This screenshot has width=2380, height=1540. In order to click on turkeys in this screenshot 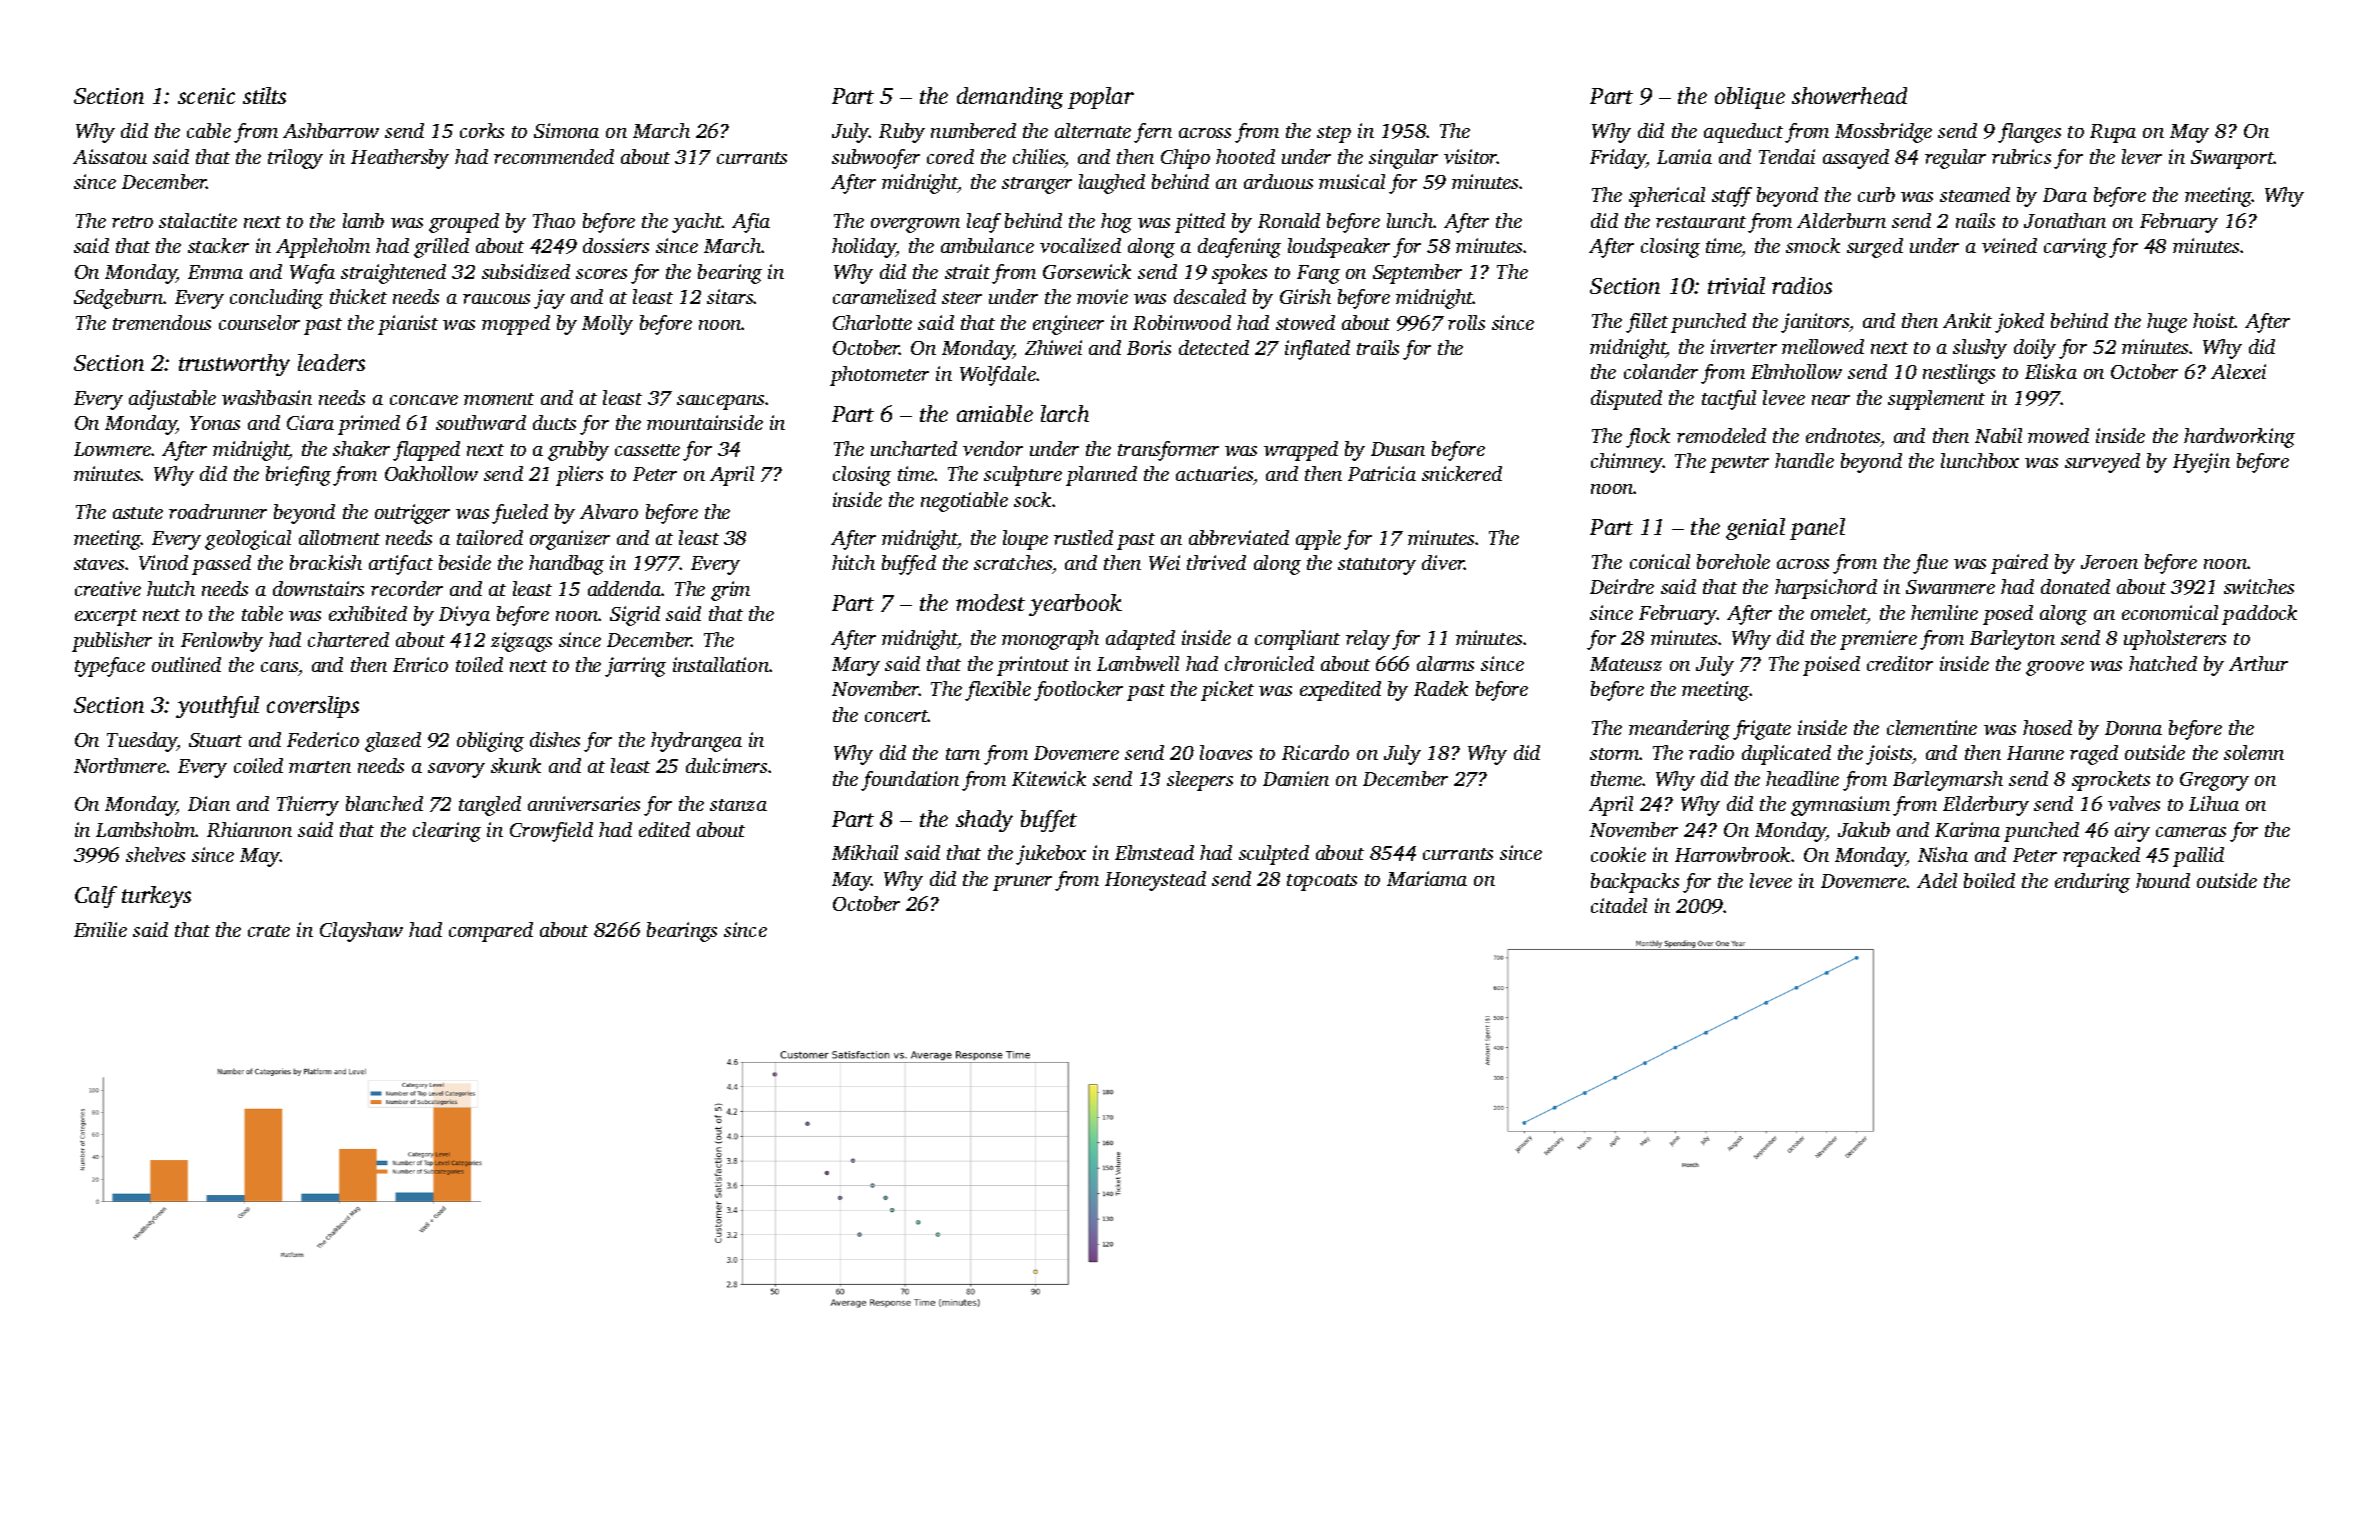, I will do `click(156, 897)`.
